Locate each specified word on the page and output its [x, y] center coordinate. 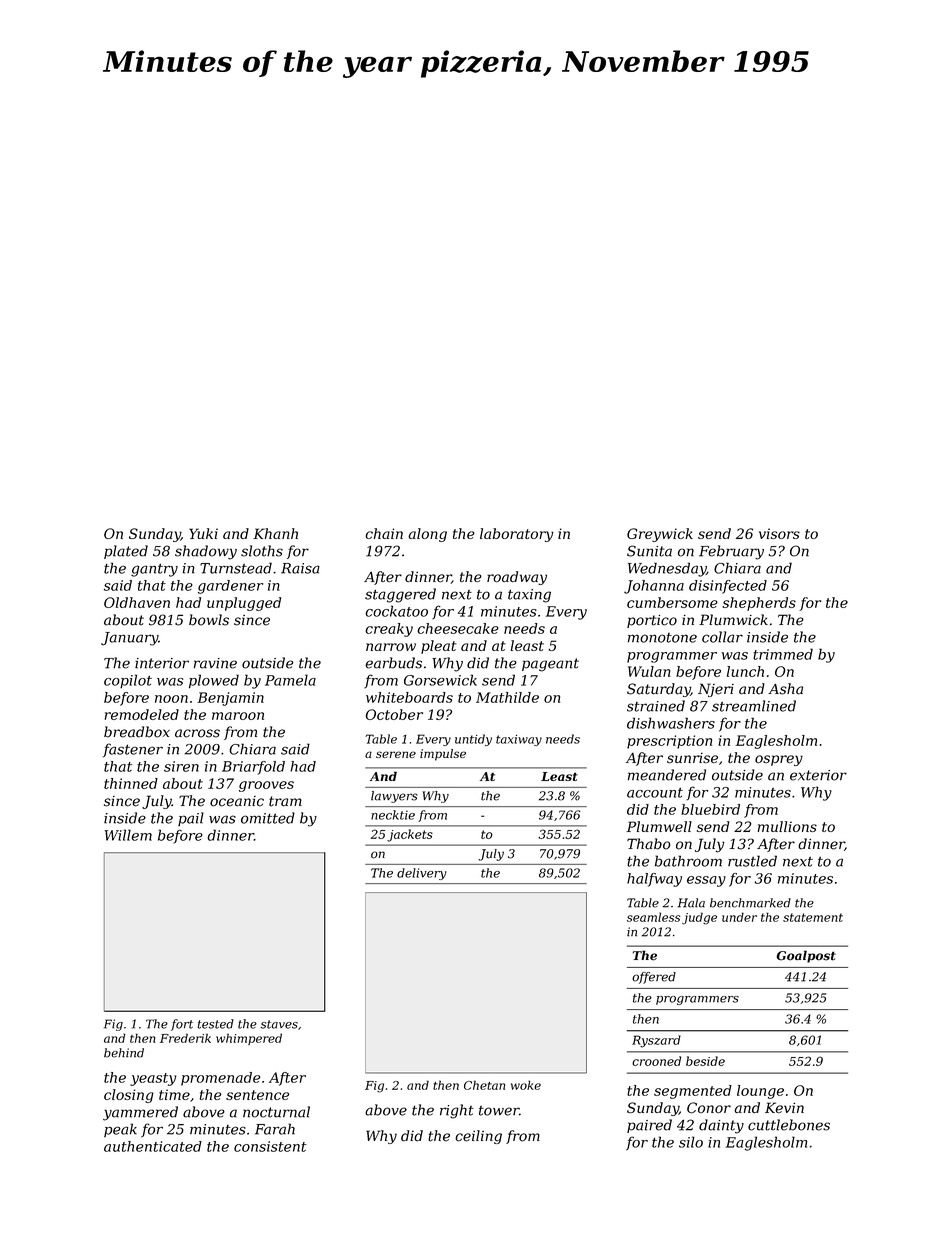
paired [649, 1126]
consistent [270, 1146]
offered [654, 978]
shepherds [759, 604]
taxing [529, 596]
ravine [215, 663]
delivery [422, 874]
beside [705, 1061]
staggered [400, 595]
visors [779, 533]
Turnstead [236, 568]
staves [279, 1024]
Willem [128, 835]
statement [813, 917]
